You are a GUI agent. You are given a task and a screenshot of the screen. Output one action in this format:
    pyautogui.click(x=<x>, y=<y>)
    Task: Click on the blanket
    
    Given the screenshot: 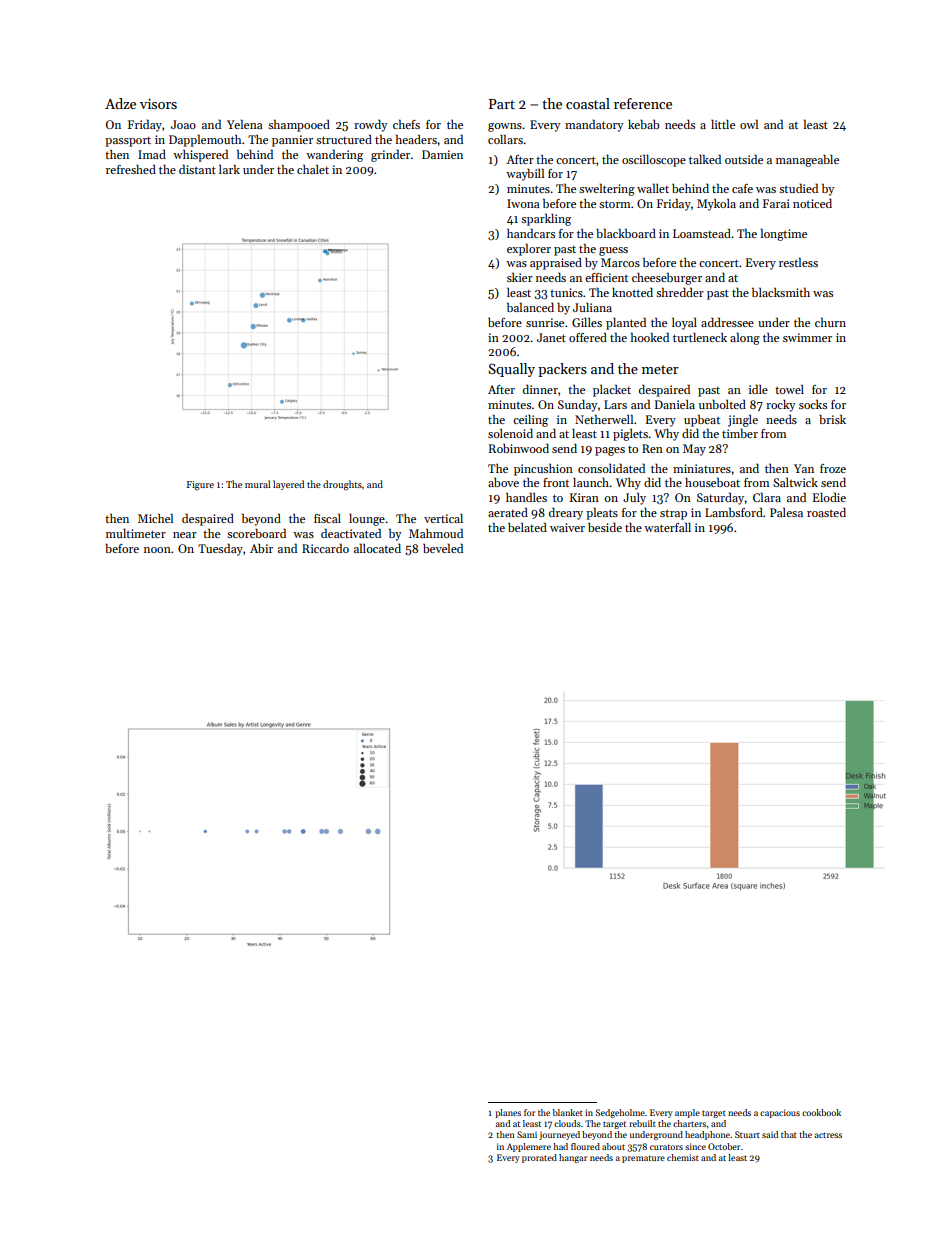 What is the action you would take?
    pyautogui.click(x=568, y=1112)
